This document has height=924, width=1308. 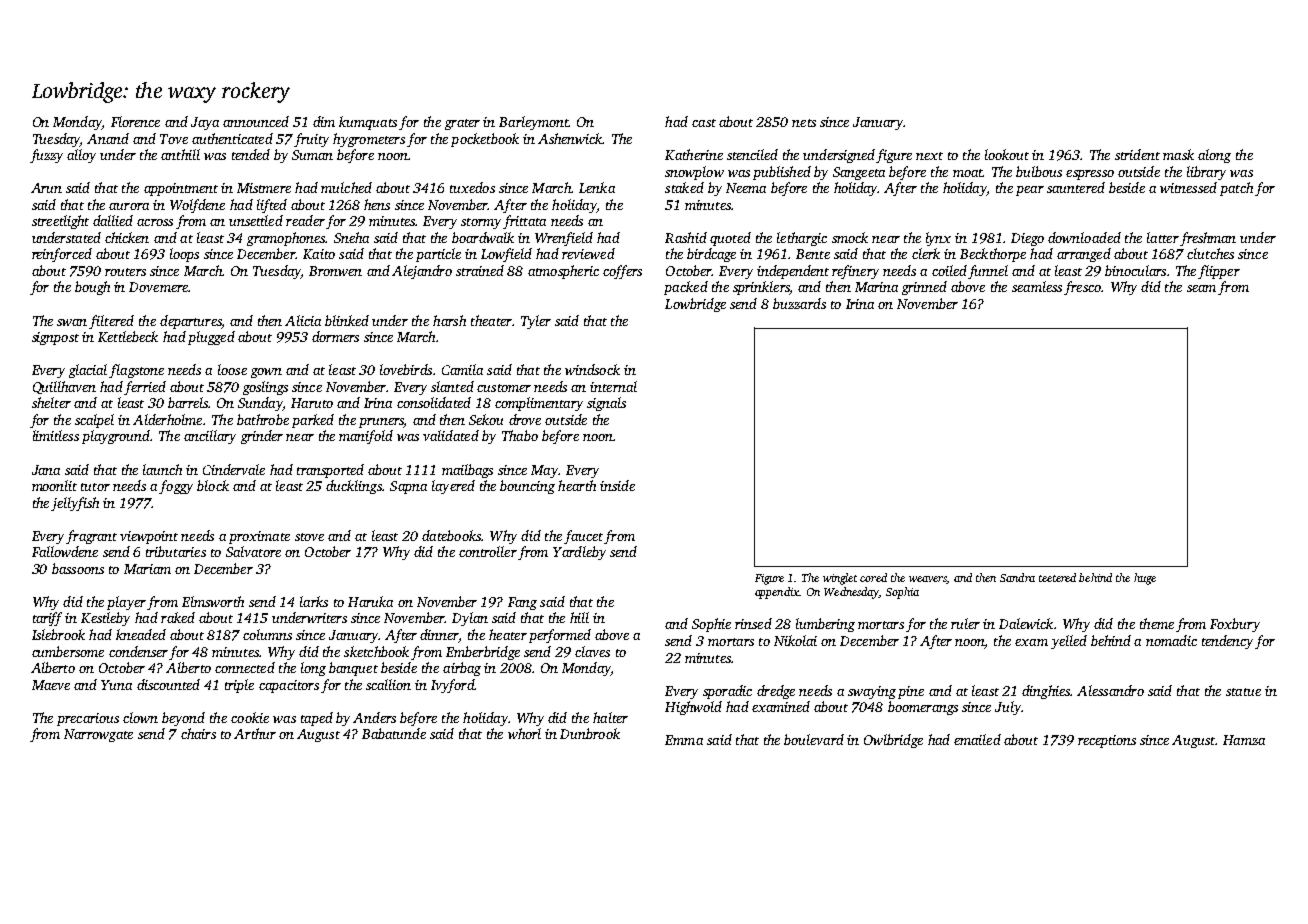 What do you see at coordinates (610, 717) in the document?
I see `halter` at bounding box center [610, 717].
